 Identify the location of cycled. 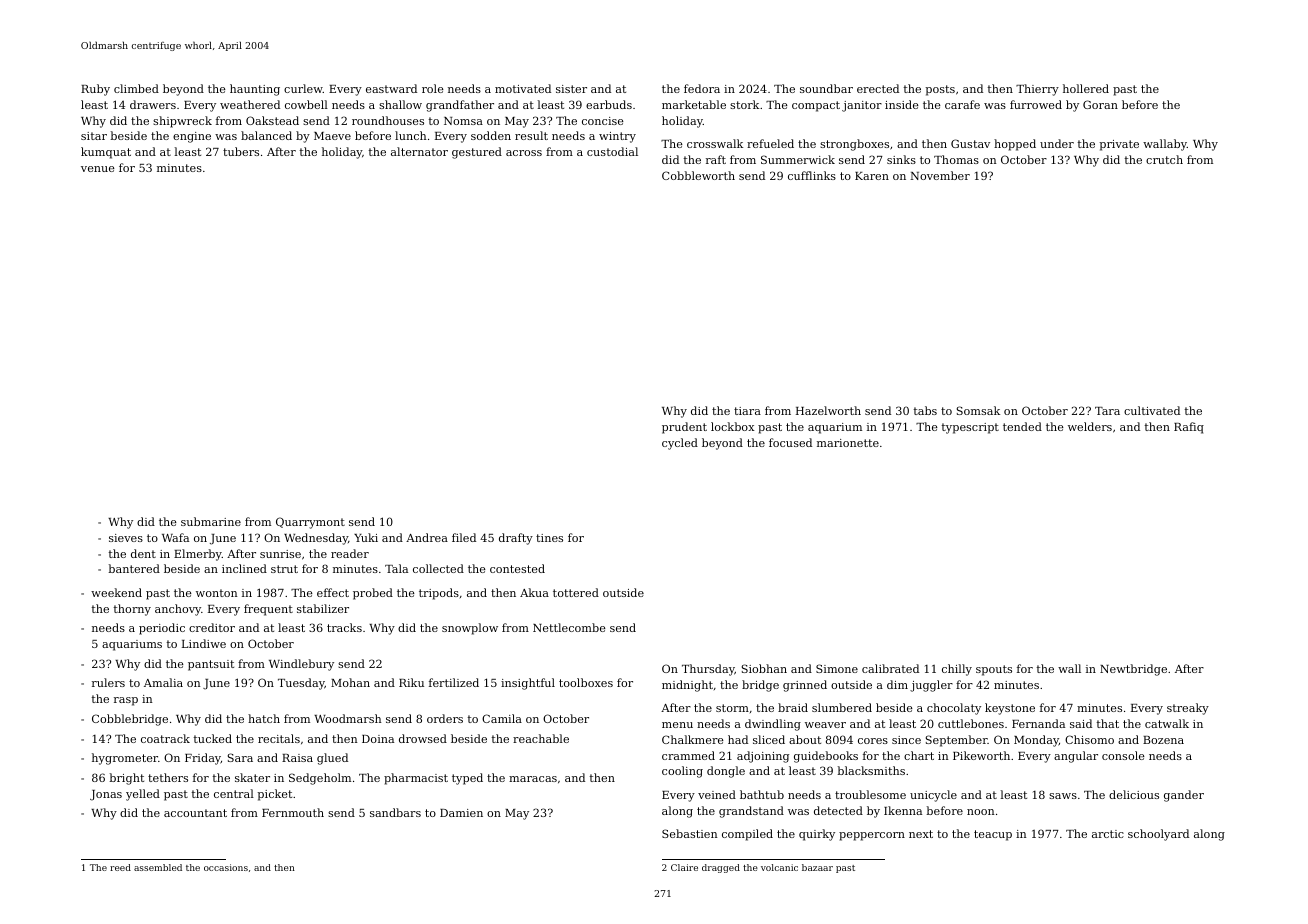
(680, 444).
